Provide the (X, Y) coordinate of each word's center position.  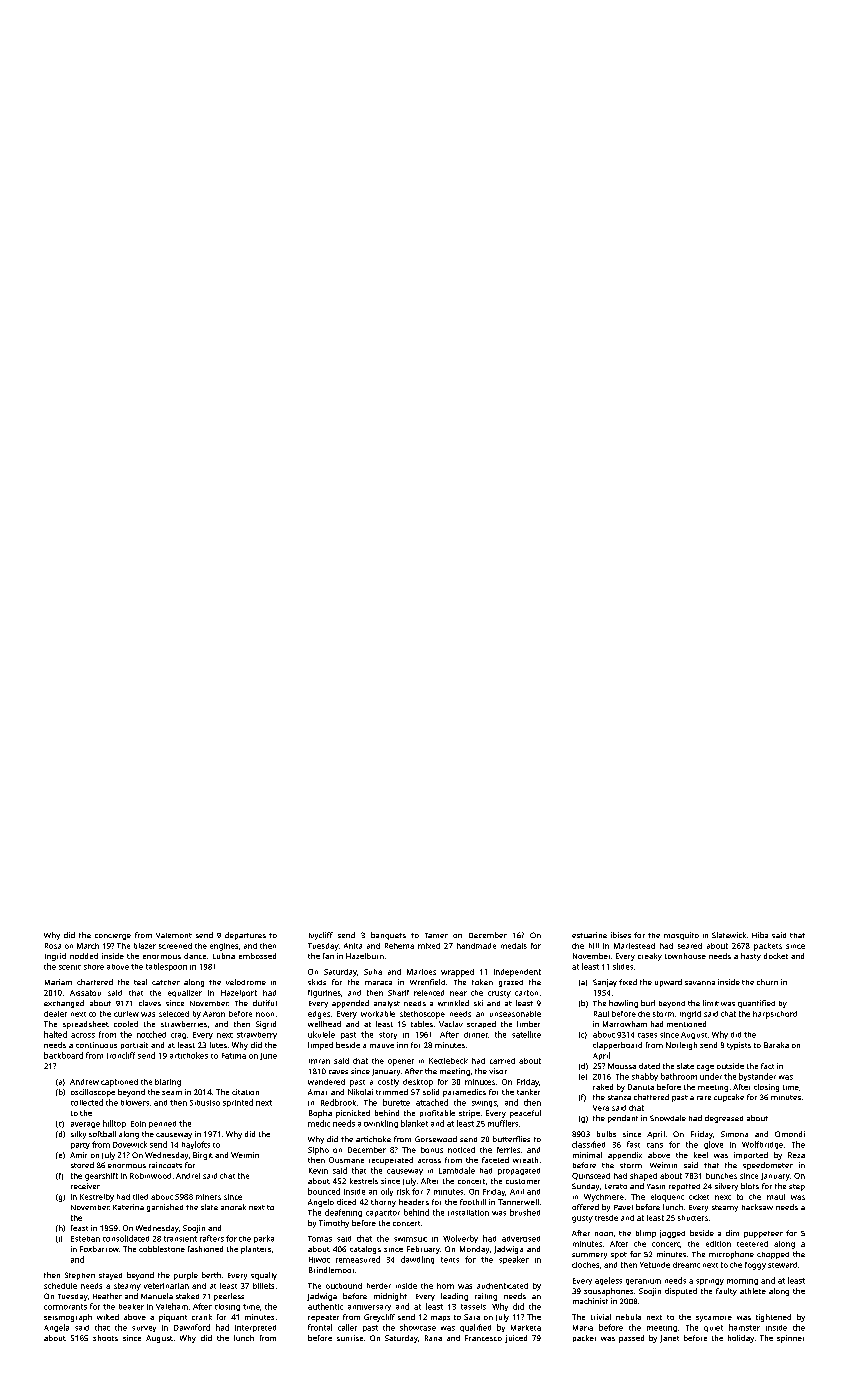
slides (623, 966)
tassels (473, 1307)
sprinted (238, 1103)
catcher (166, 982)
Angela (56, 1328)
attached (432, 1102)
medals (514, 946)
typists (739, 1046)
